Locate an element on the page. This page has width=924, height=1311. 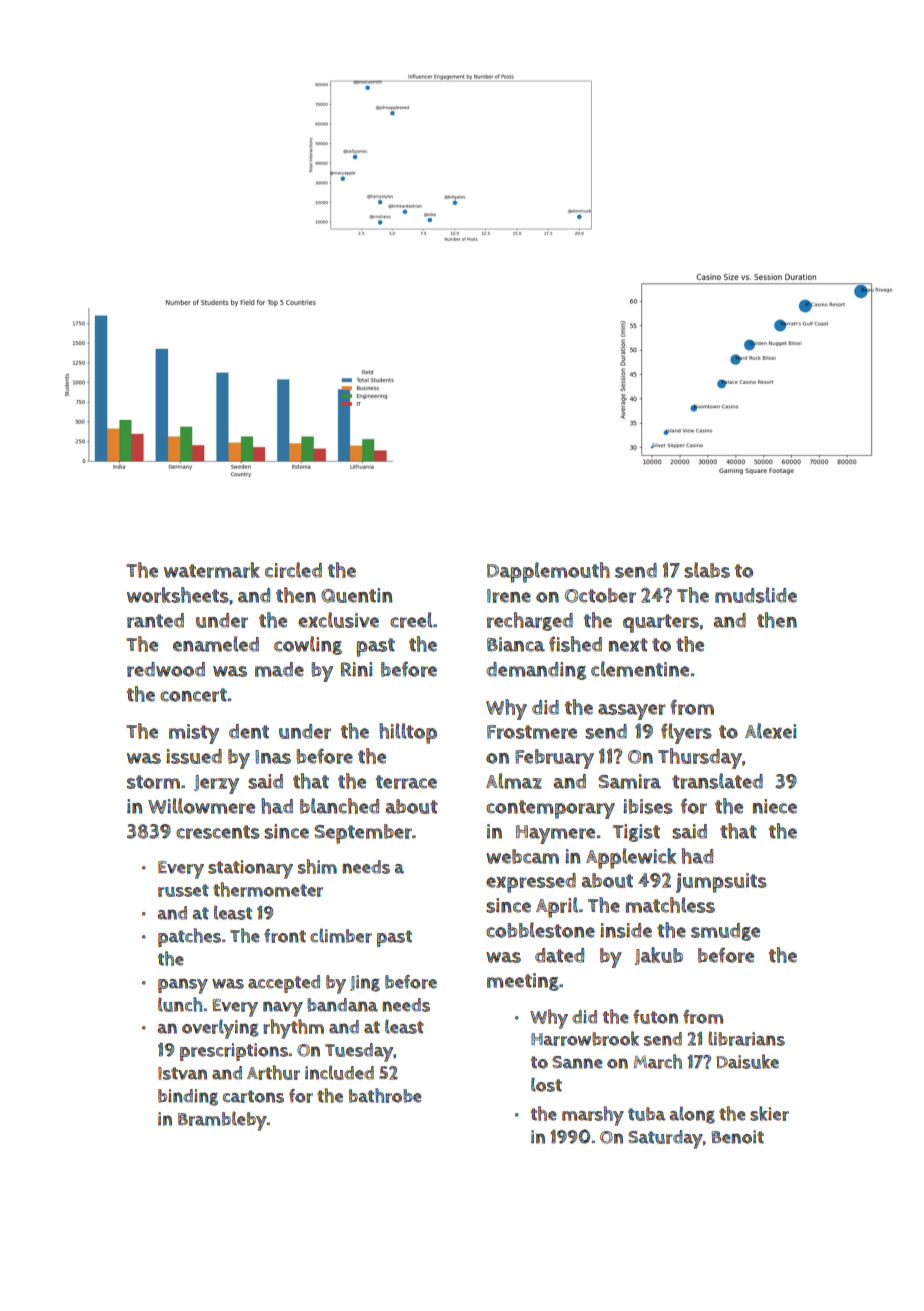
Brambleby is located at coordinates (222, 1121).
